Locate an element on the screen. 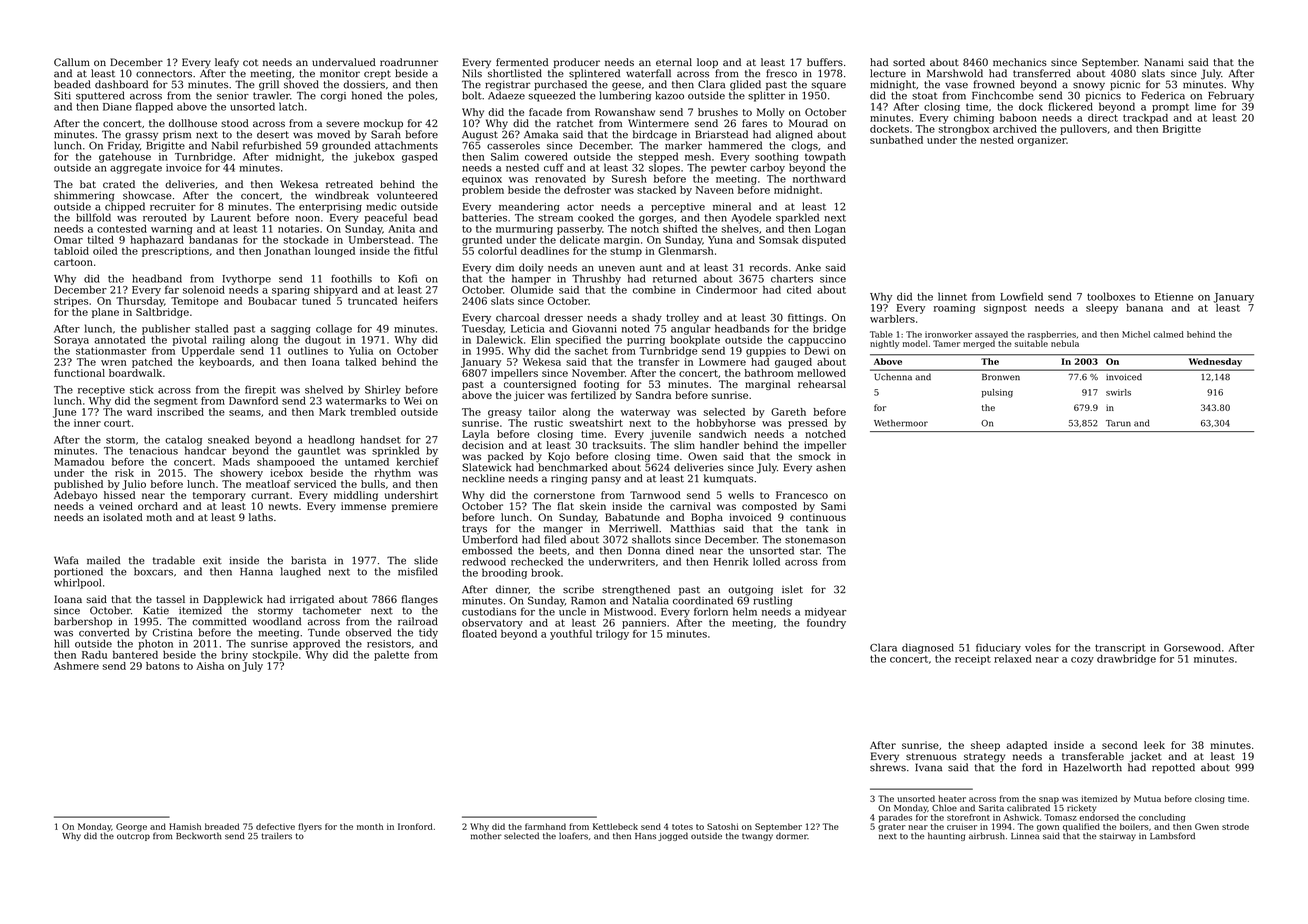  monitor is located at coordinates (340, 74).
